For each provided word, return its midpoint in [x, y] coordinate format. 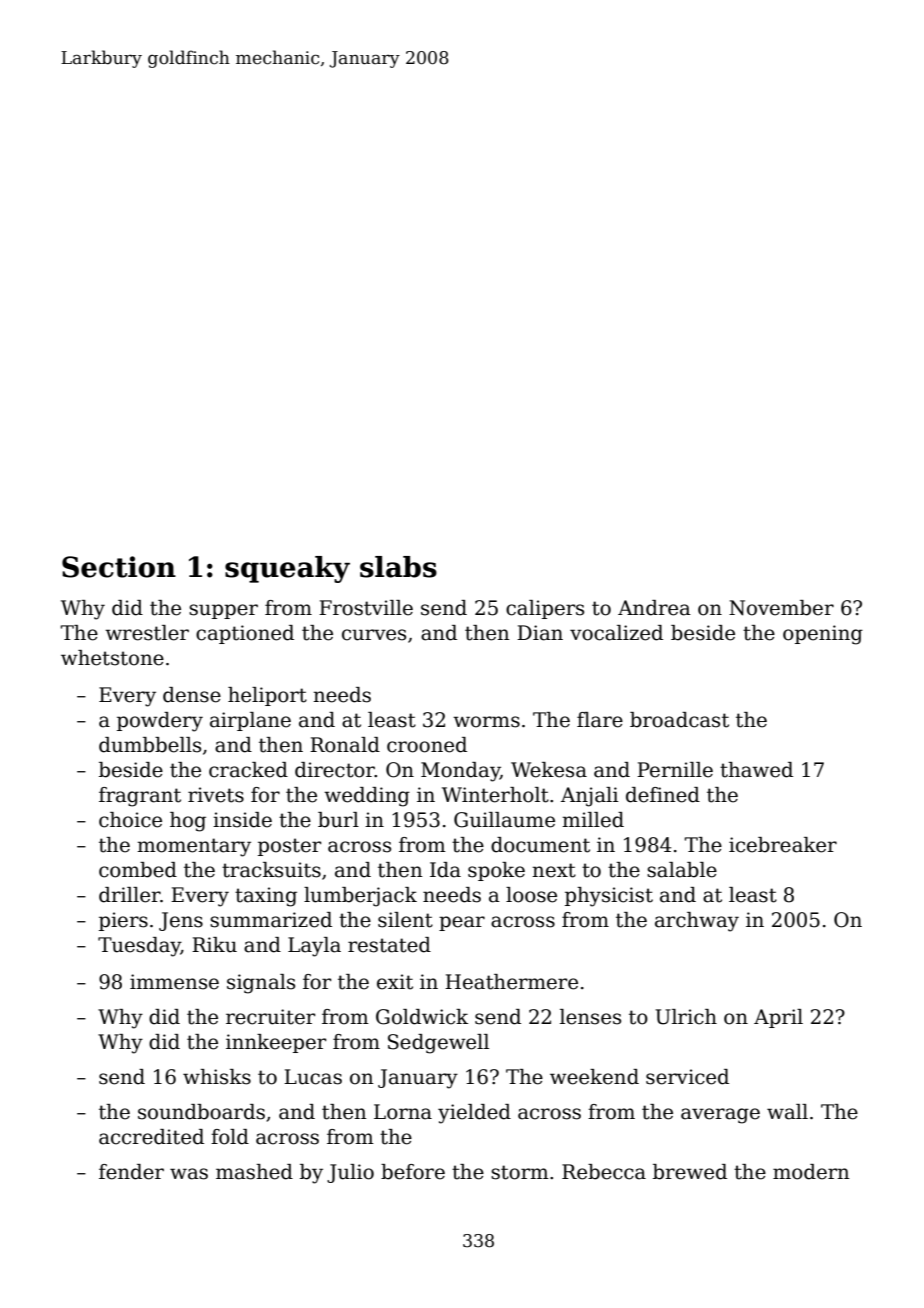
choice [130, 820]
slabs [398, 567]
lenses [590, 1017]
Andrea [654, 608]
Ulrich [686, 1017]
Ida [445, 870]
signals [261, 984]
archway [697, 922]
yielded [474, 1114]
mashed [254, 1172]
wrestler [147, 633]
